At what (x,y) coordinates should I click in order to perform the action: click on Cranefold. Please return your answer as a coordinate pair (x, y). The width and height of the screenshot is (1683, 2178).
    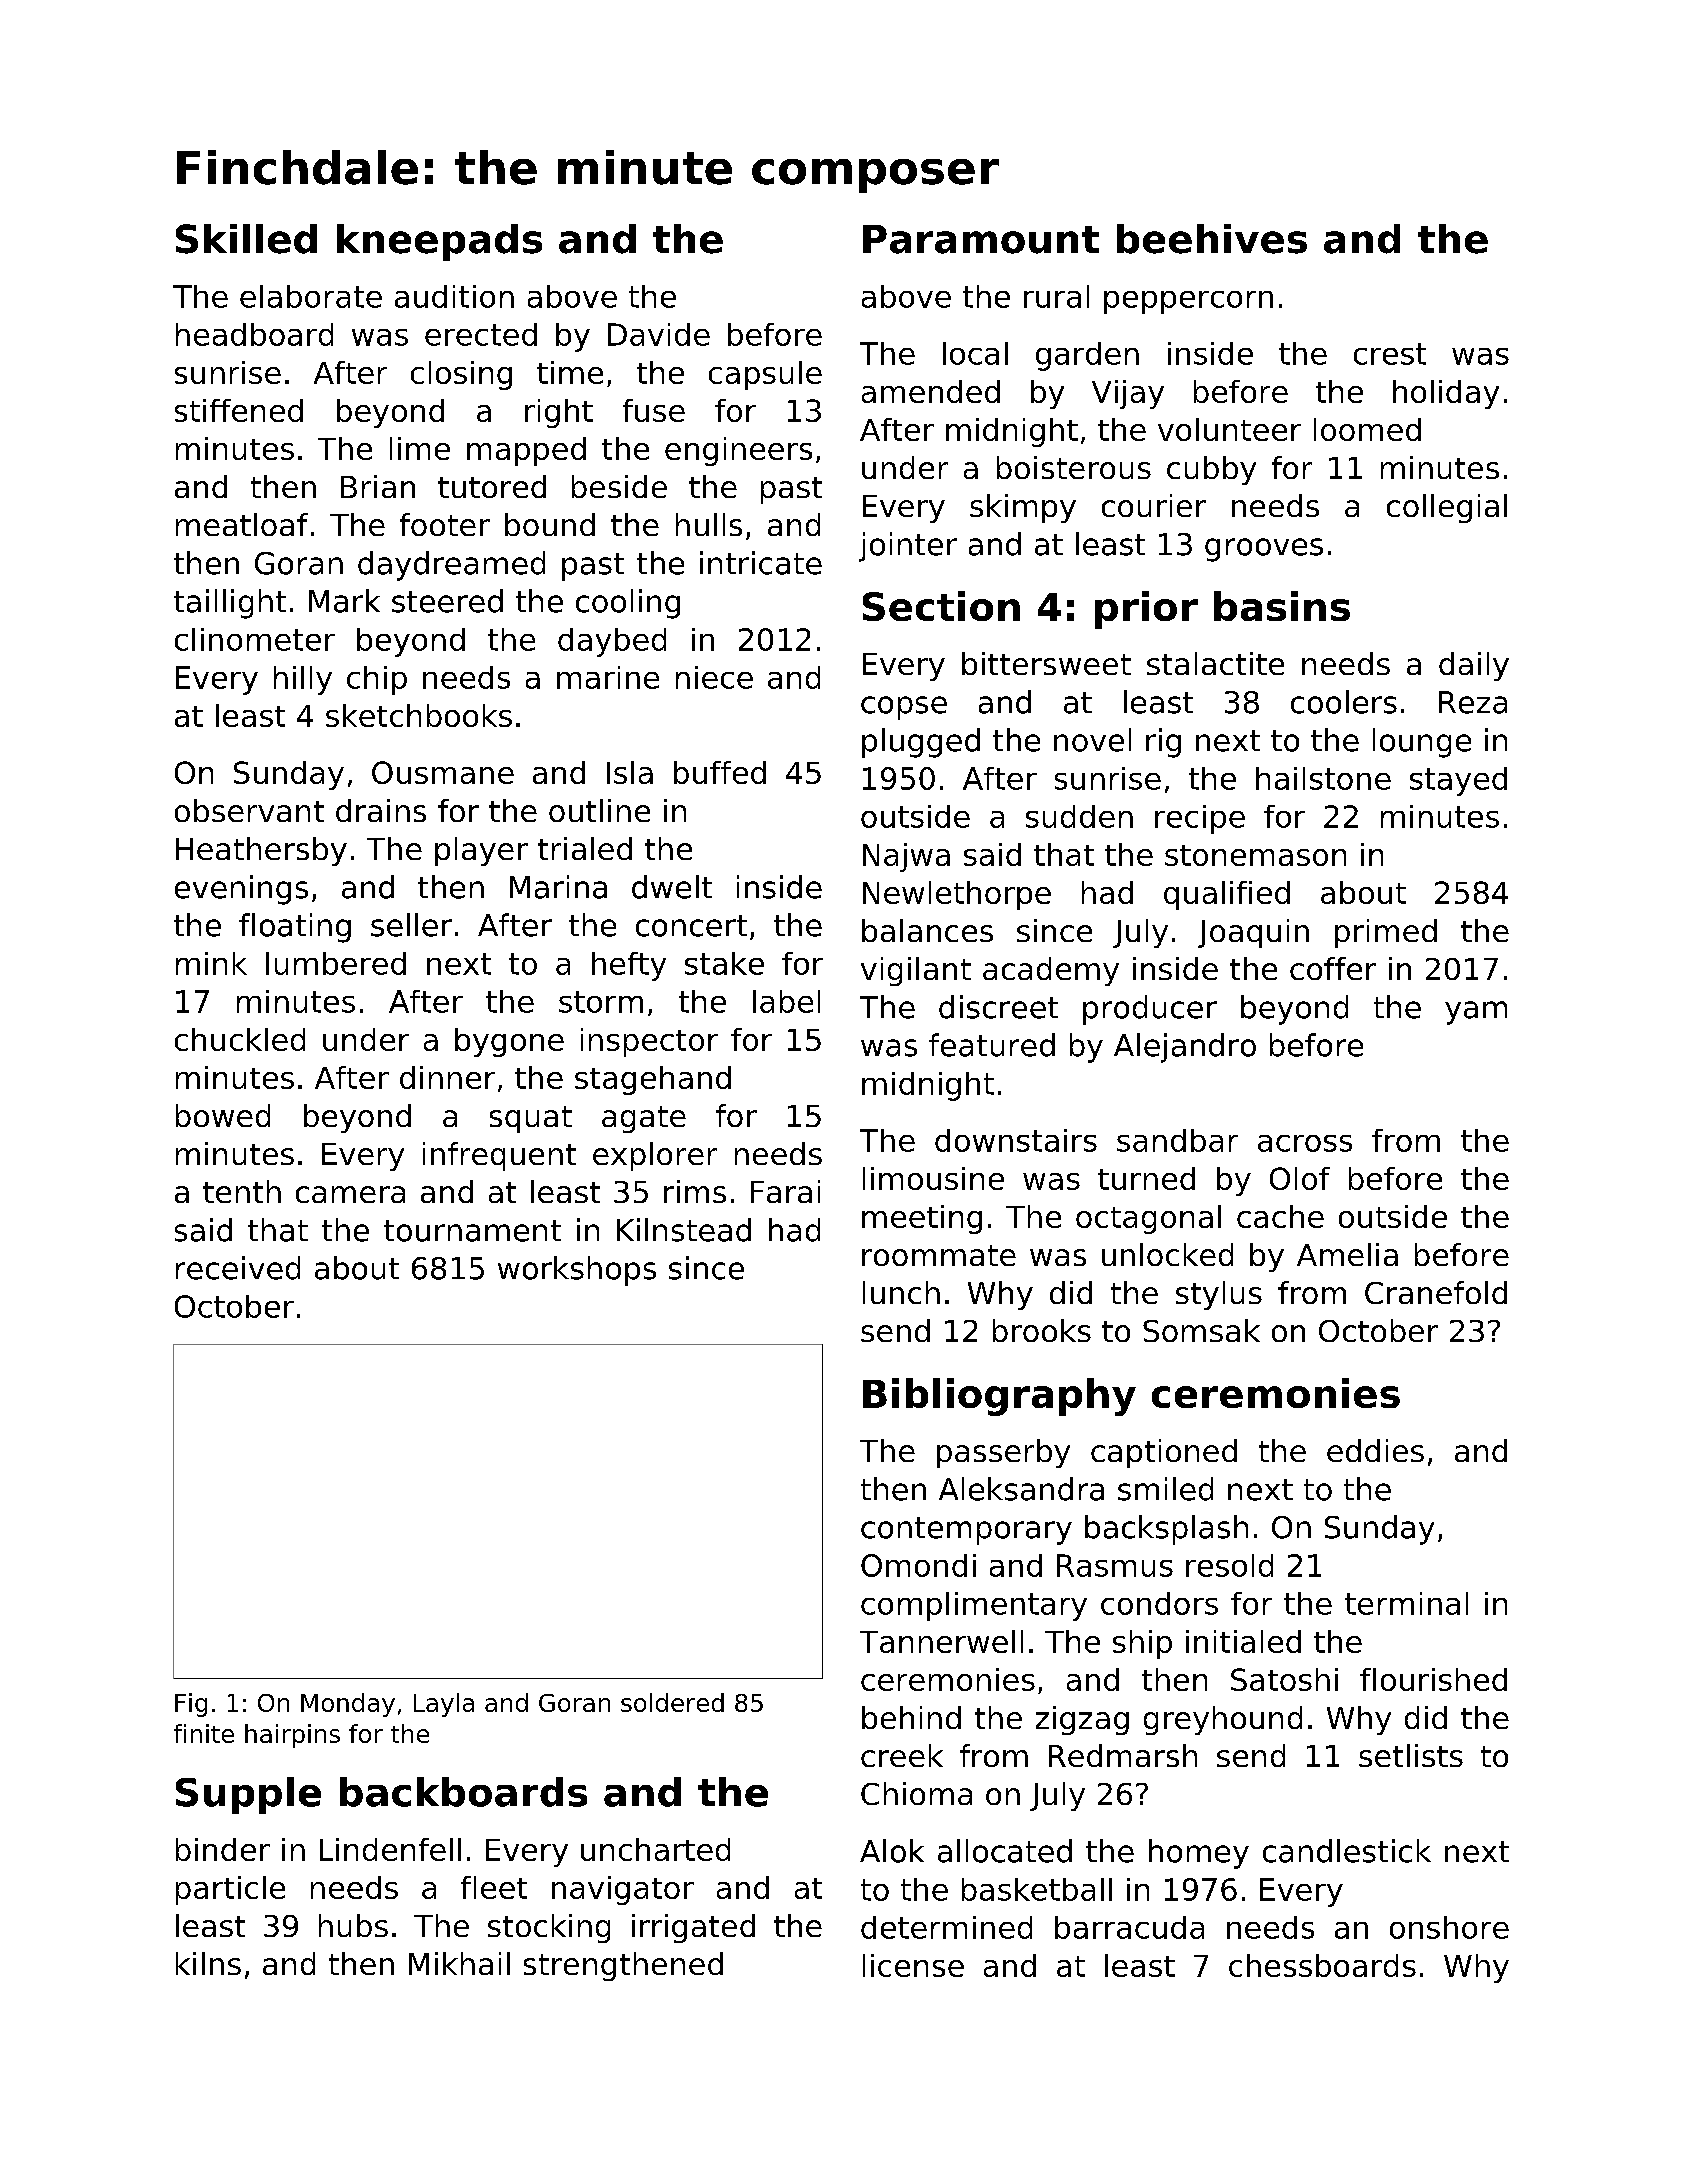
    Looking at the image, I should click on (1436, 1292).
